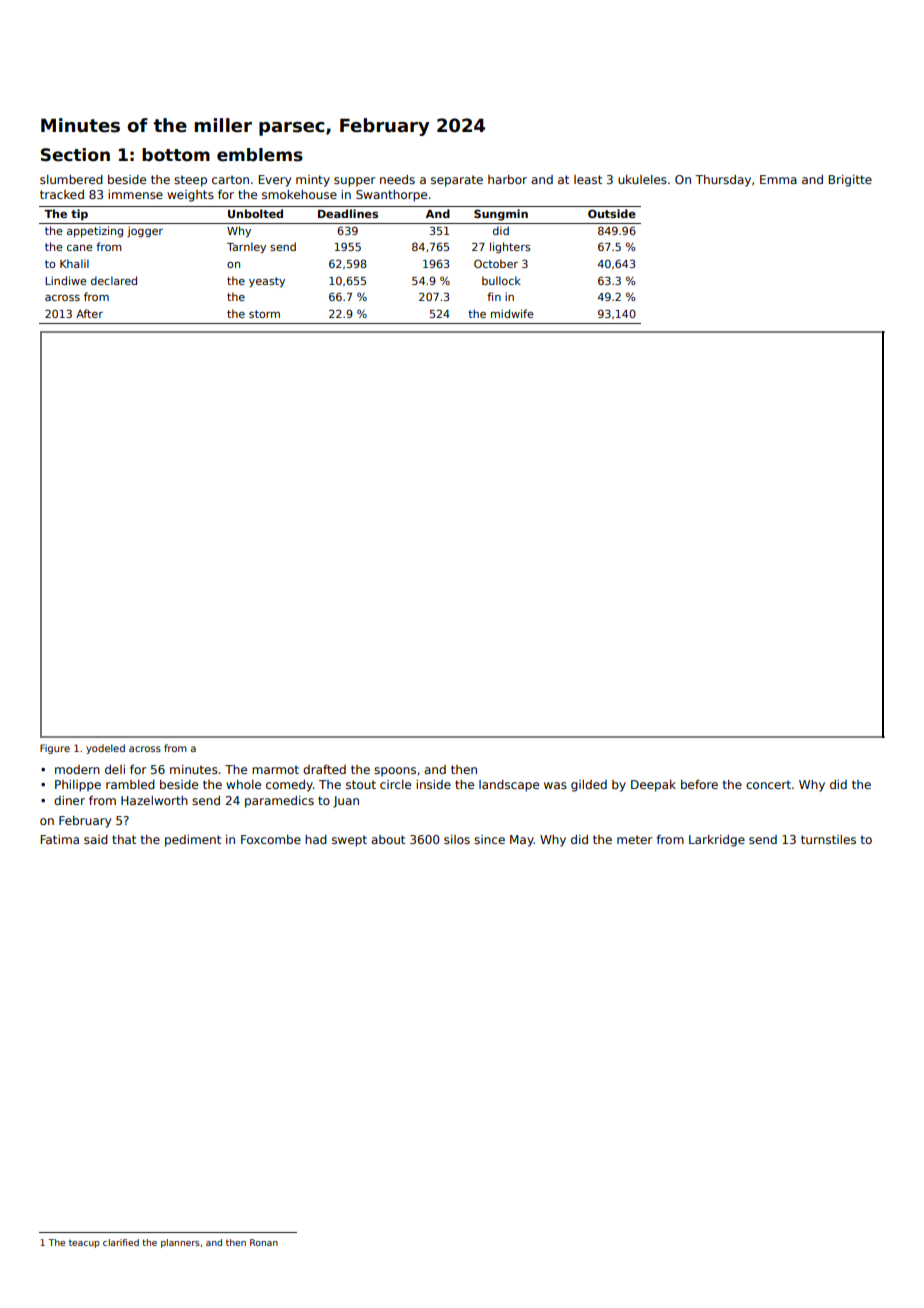 The image size is (924, 1308). I want to click on yodeled, so click(105, 749).
